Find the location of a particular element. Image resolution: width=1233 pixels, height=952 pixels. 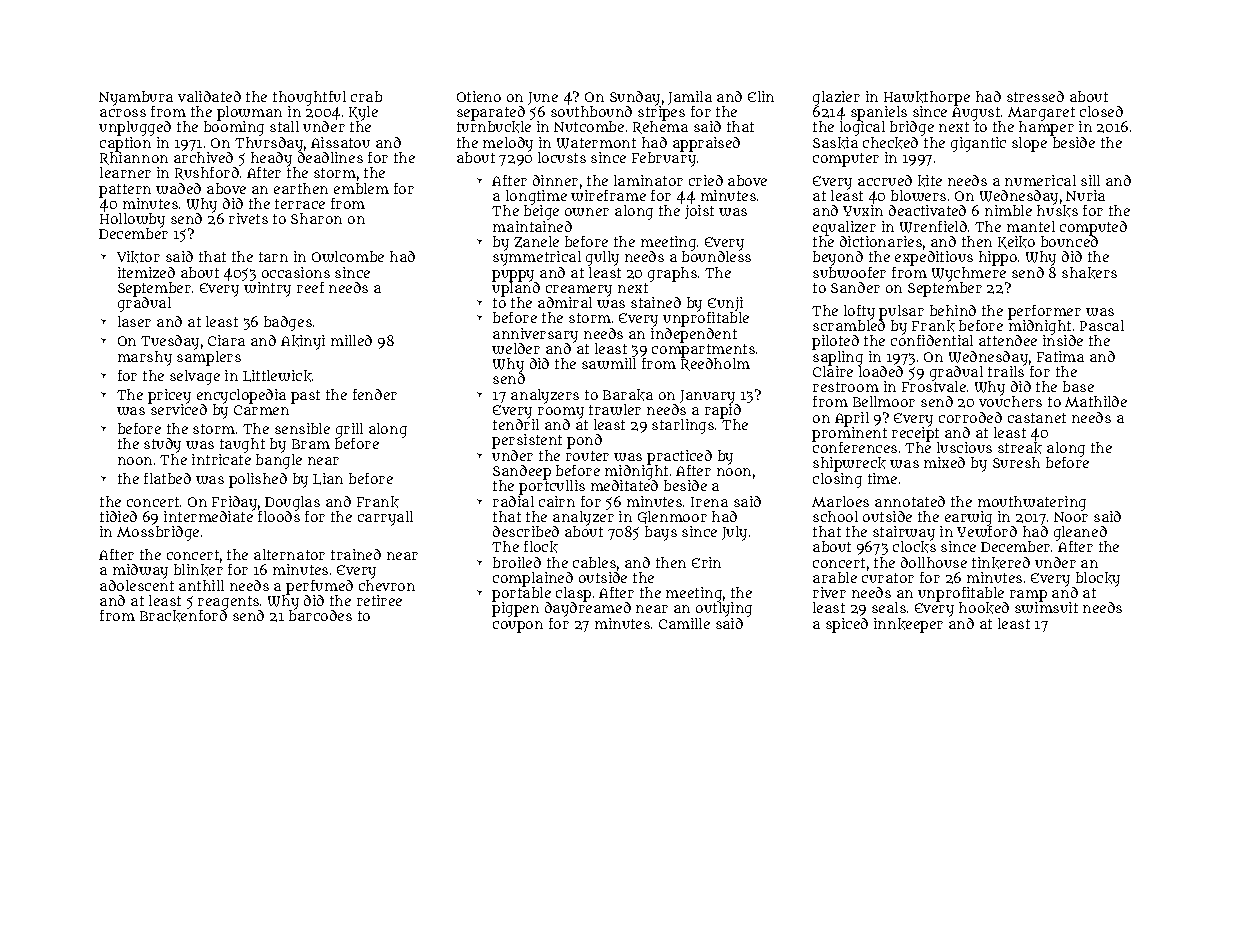

coupon is located at coordinates (518, 627).
